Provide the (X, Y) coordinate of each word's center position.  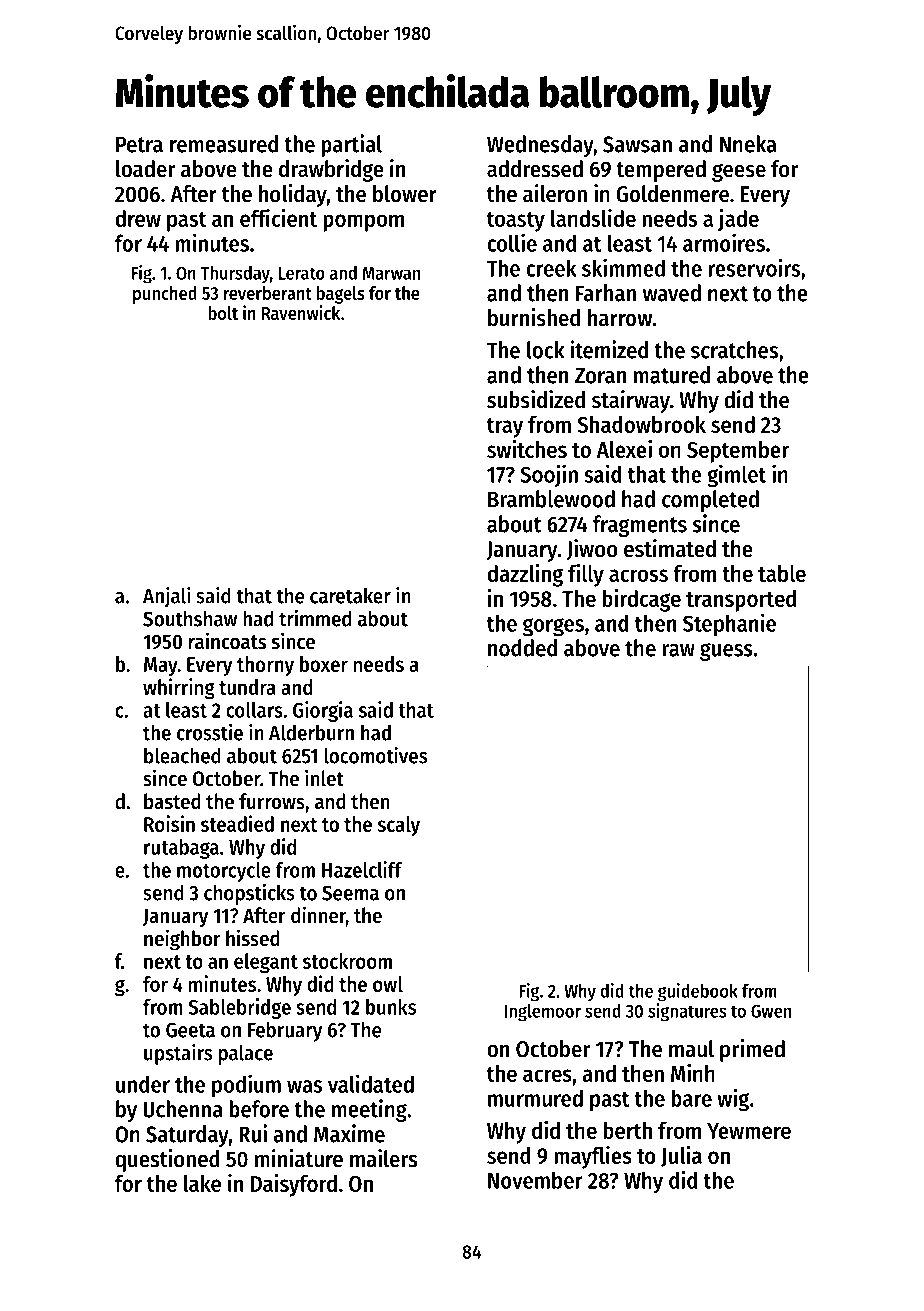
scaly (398, 826)
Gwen (771, 1011)
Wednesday (540, 146)
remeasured (224, 144)
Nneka (748, 144)
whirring (179, 688)
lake (202, 1183)
